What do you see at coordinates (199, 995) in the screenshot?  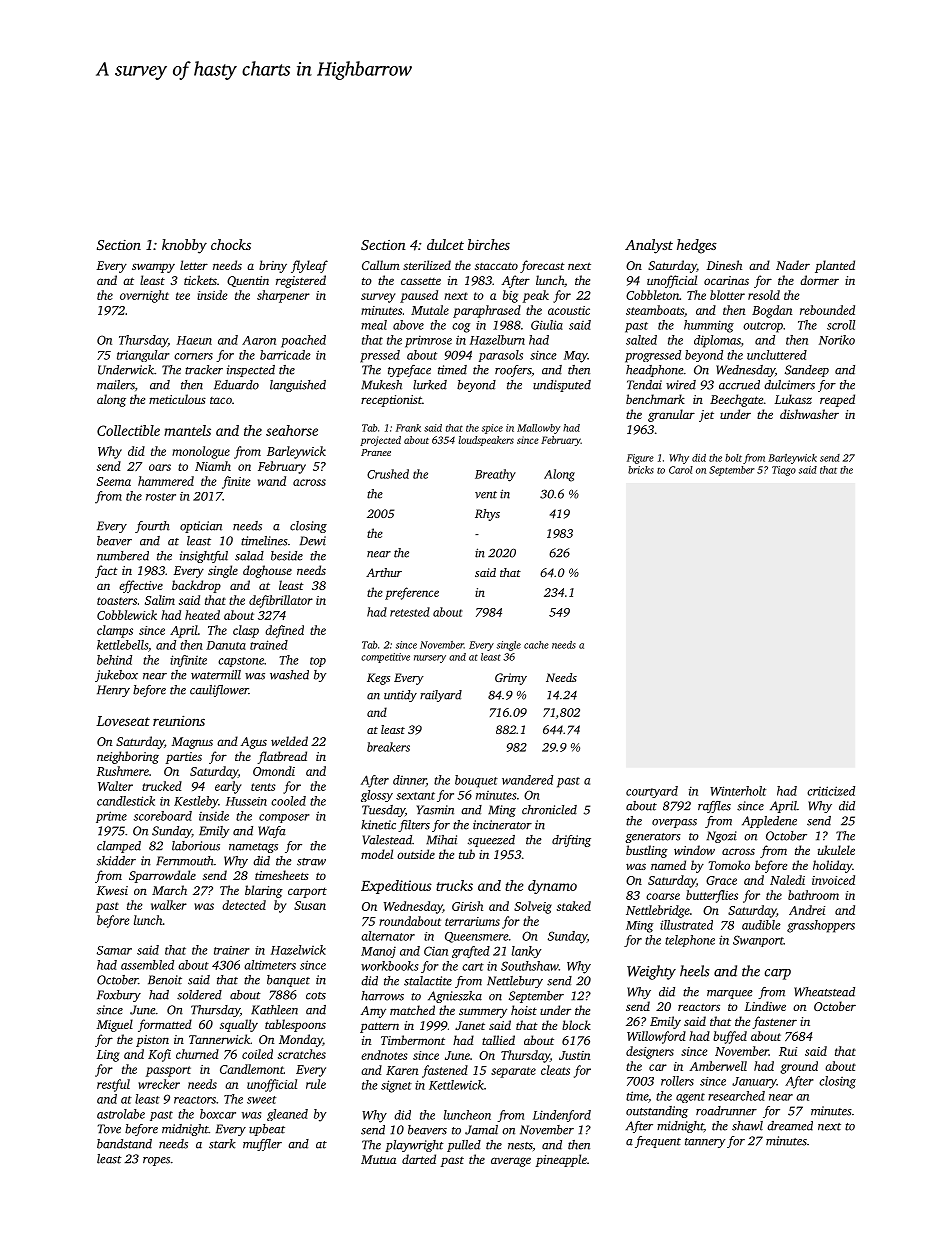 I see `soldered` at bounding box center [199, 995].
